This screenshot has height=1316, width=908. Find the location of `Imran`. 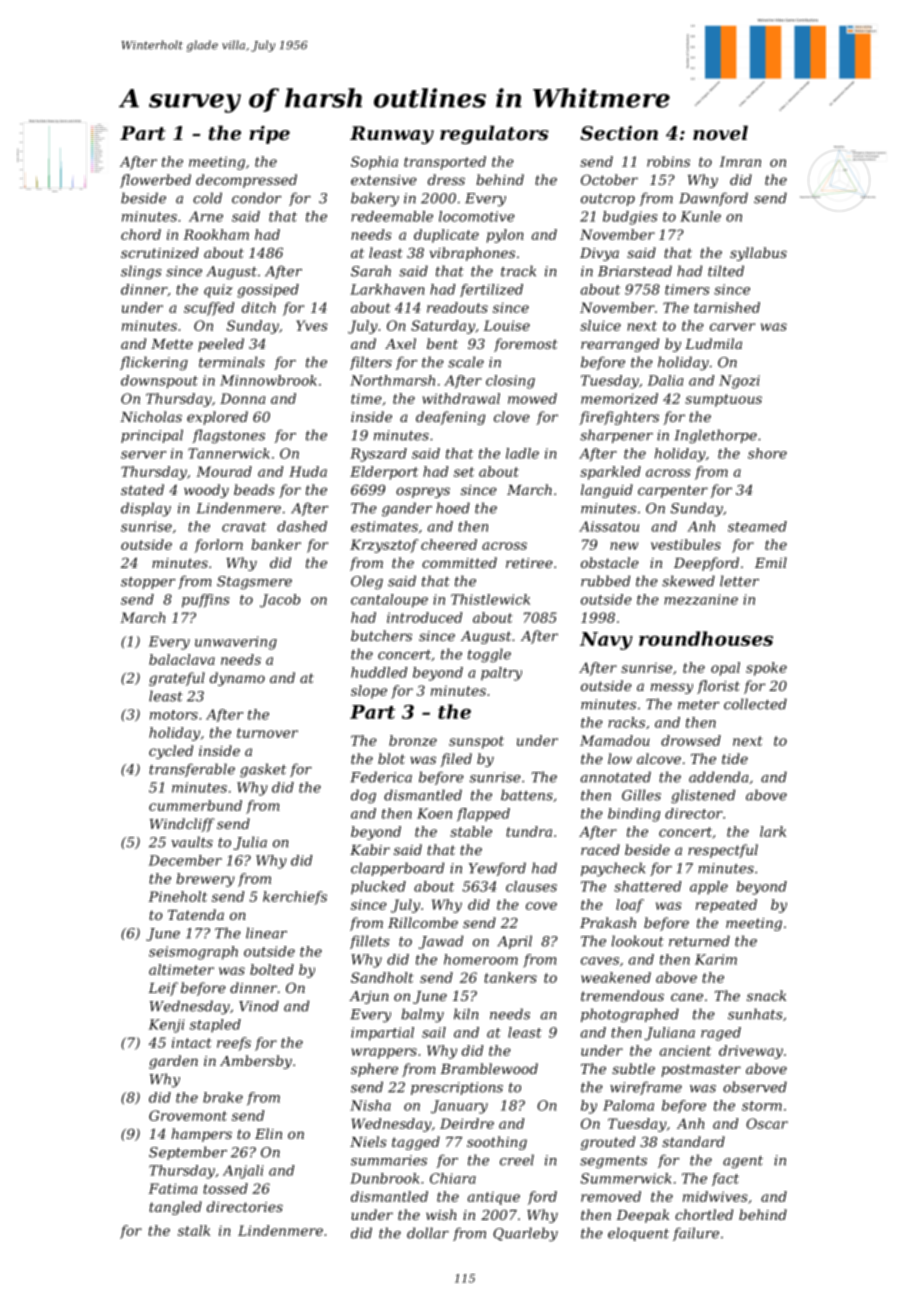

Imran is located at coordinates (740, 161).
